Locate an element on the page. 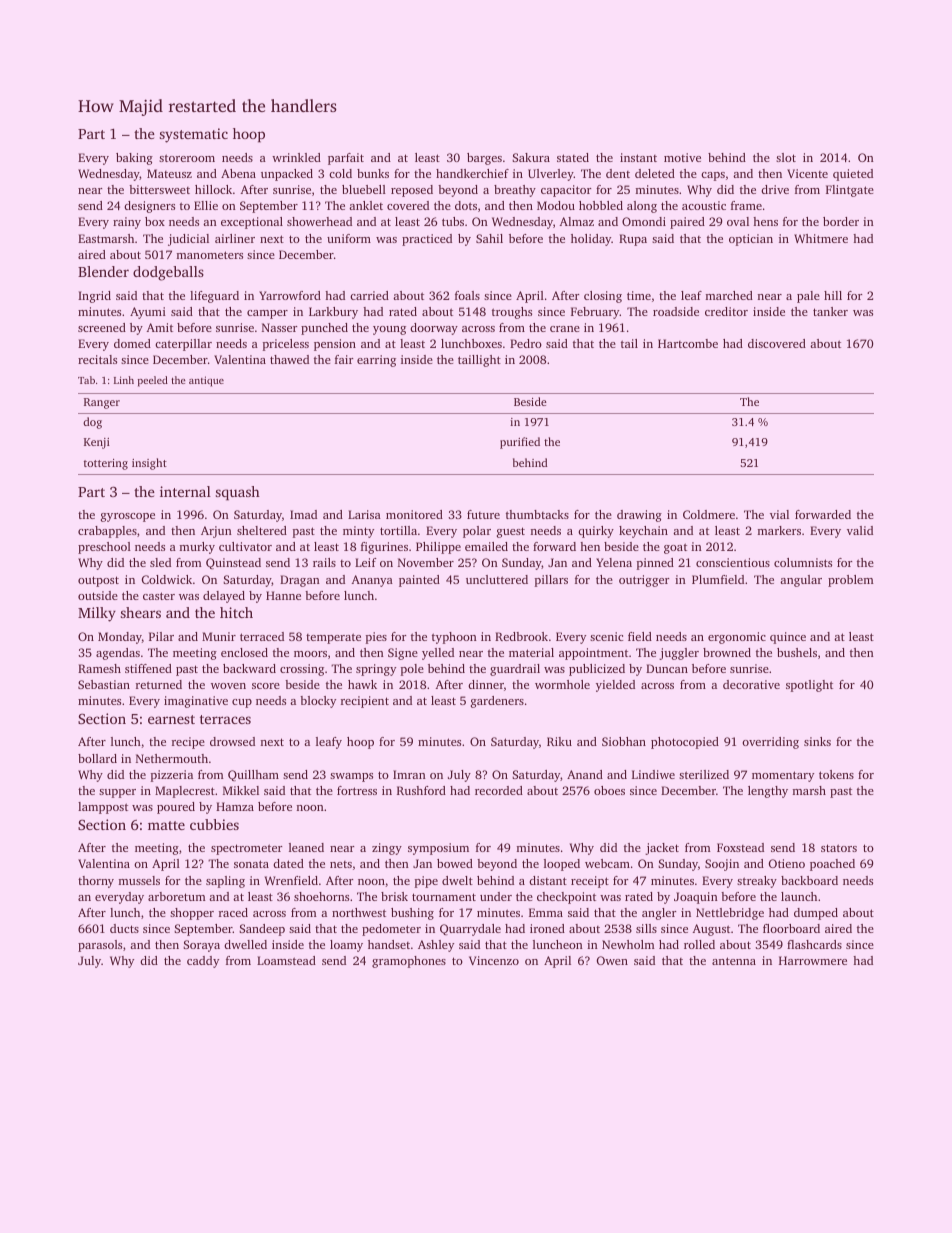  troughs is located at coordinates (512, 313).
